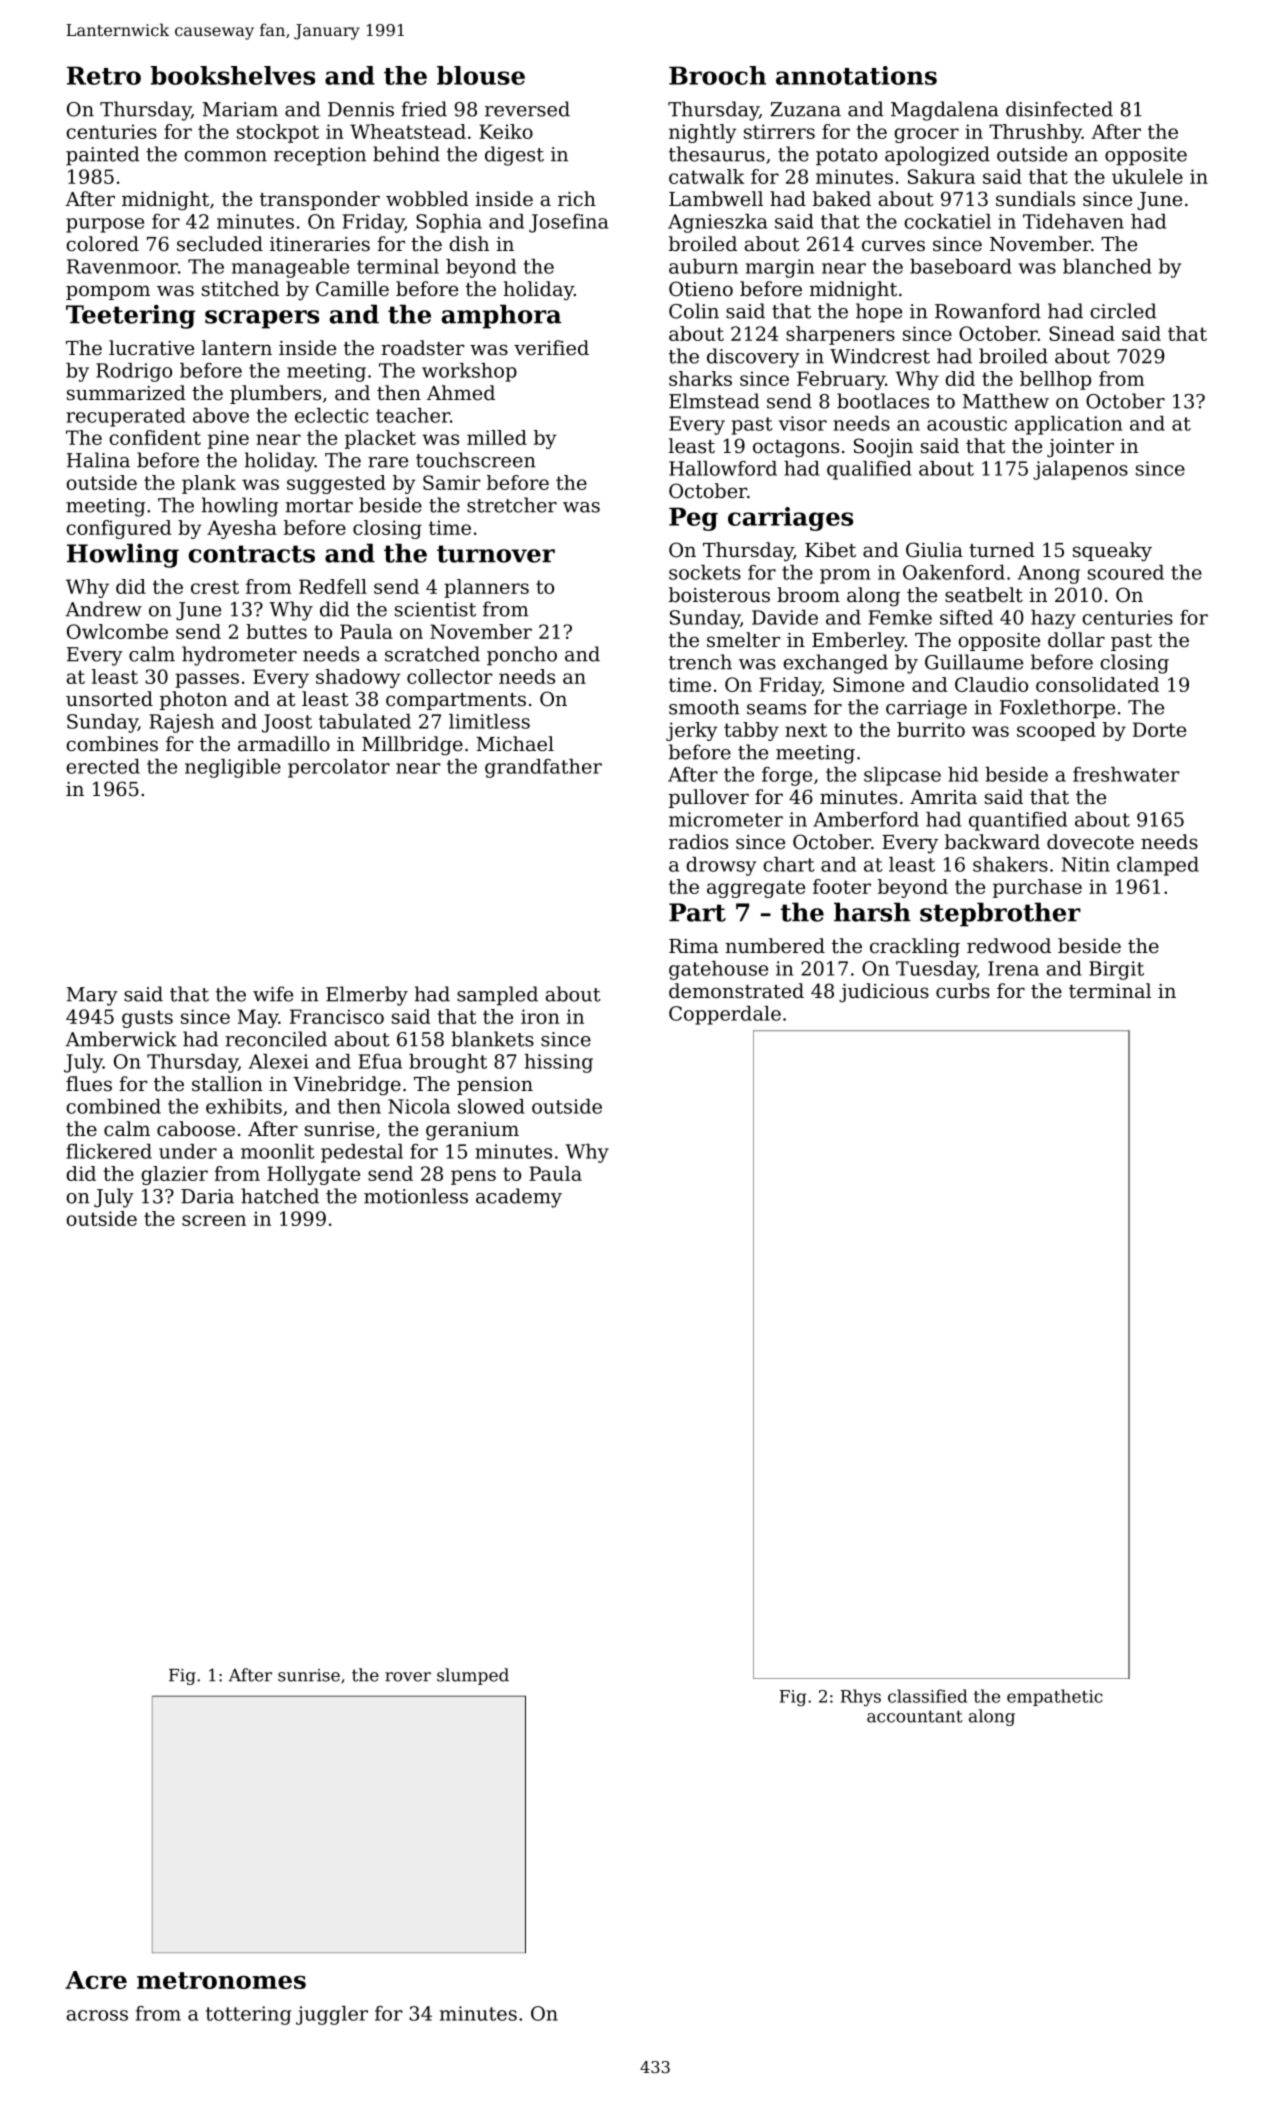 The image size is (1280, 2109). What do you see at coordinates (1055, 1697) in the screenshot?
I see `empathetic` at bounding box center [1055, 1697].
